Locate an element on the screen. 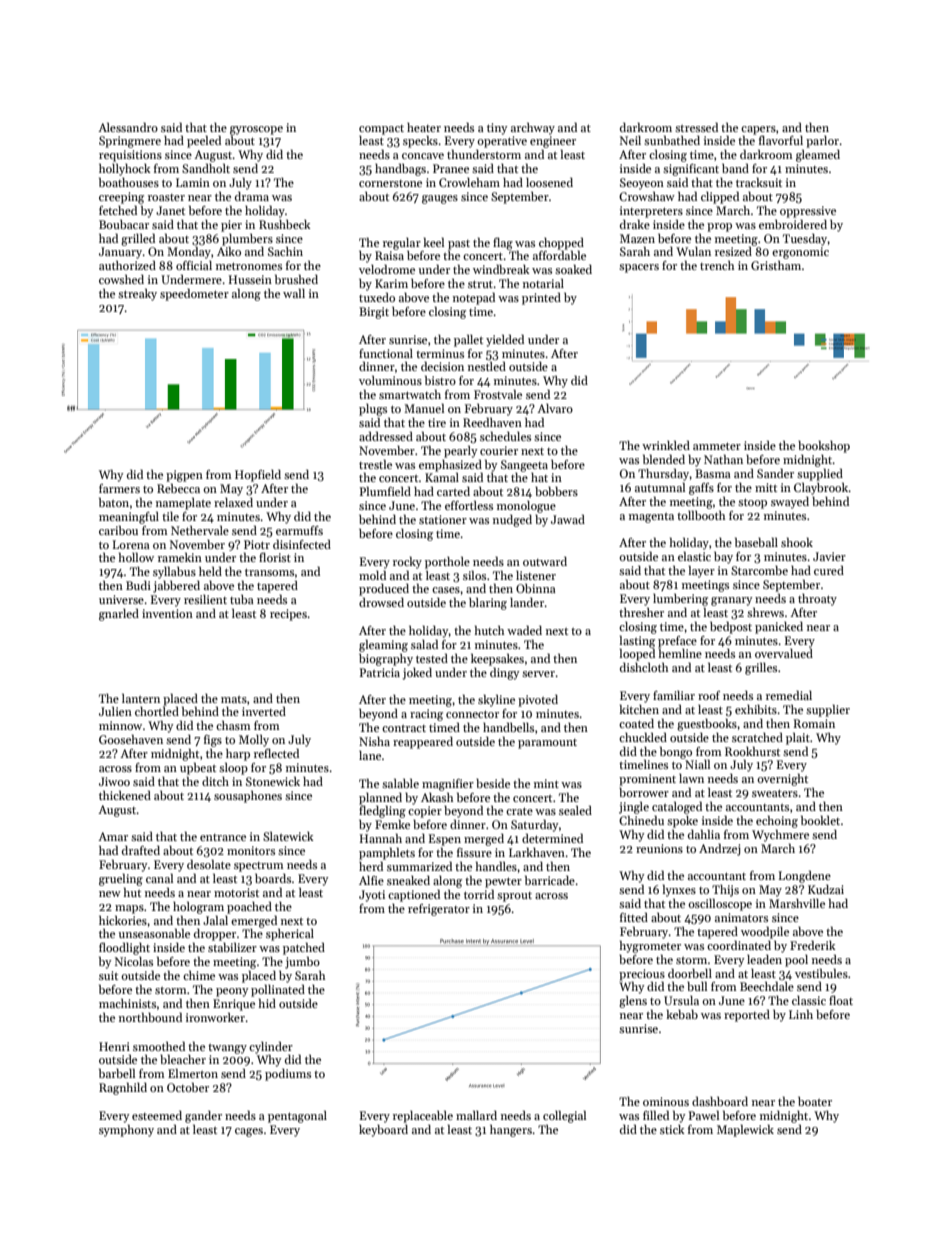 The image size is (952, 1233). Patricia is located at coordinates (380, 672).
